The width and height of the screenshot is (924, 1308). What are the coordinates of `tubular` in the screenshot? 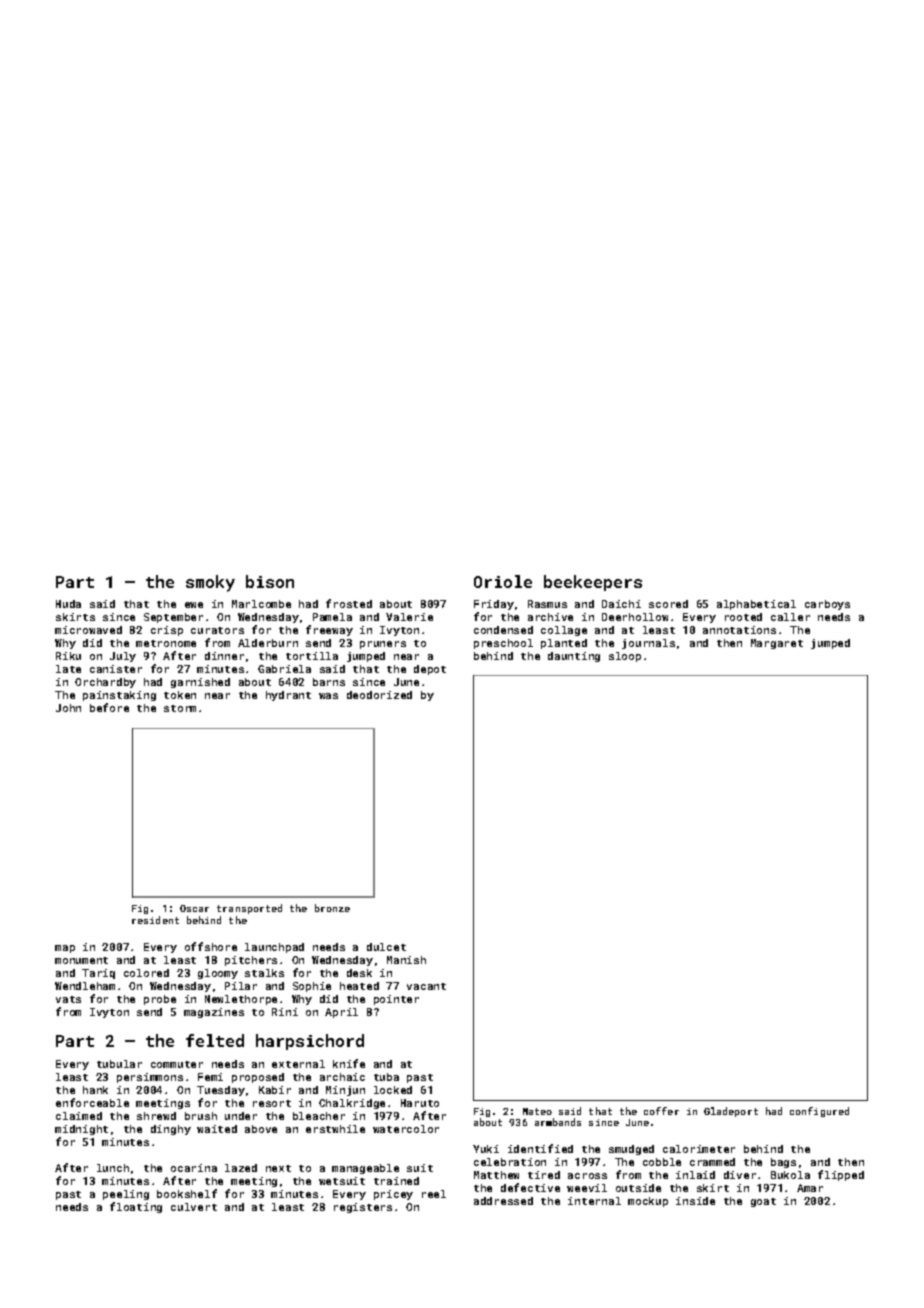 It's located at (119, 1064).
